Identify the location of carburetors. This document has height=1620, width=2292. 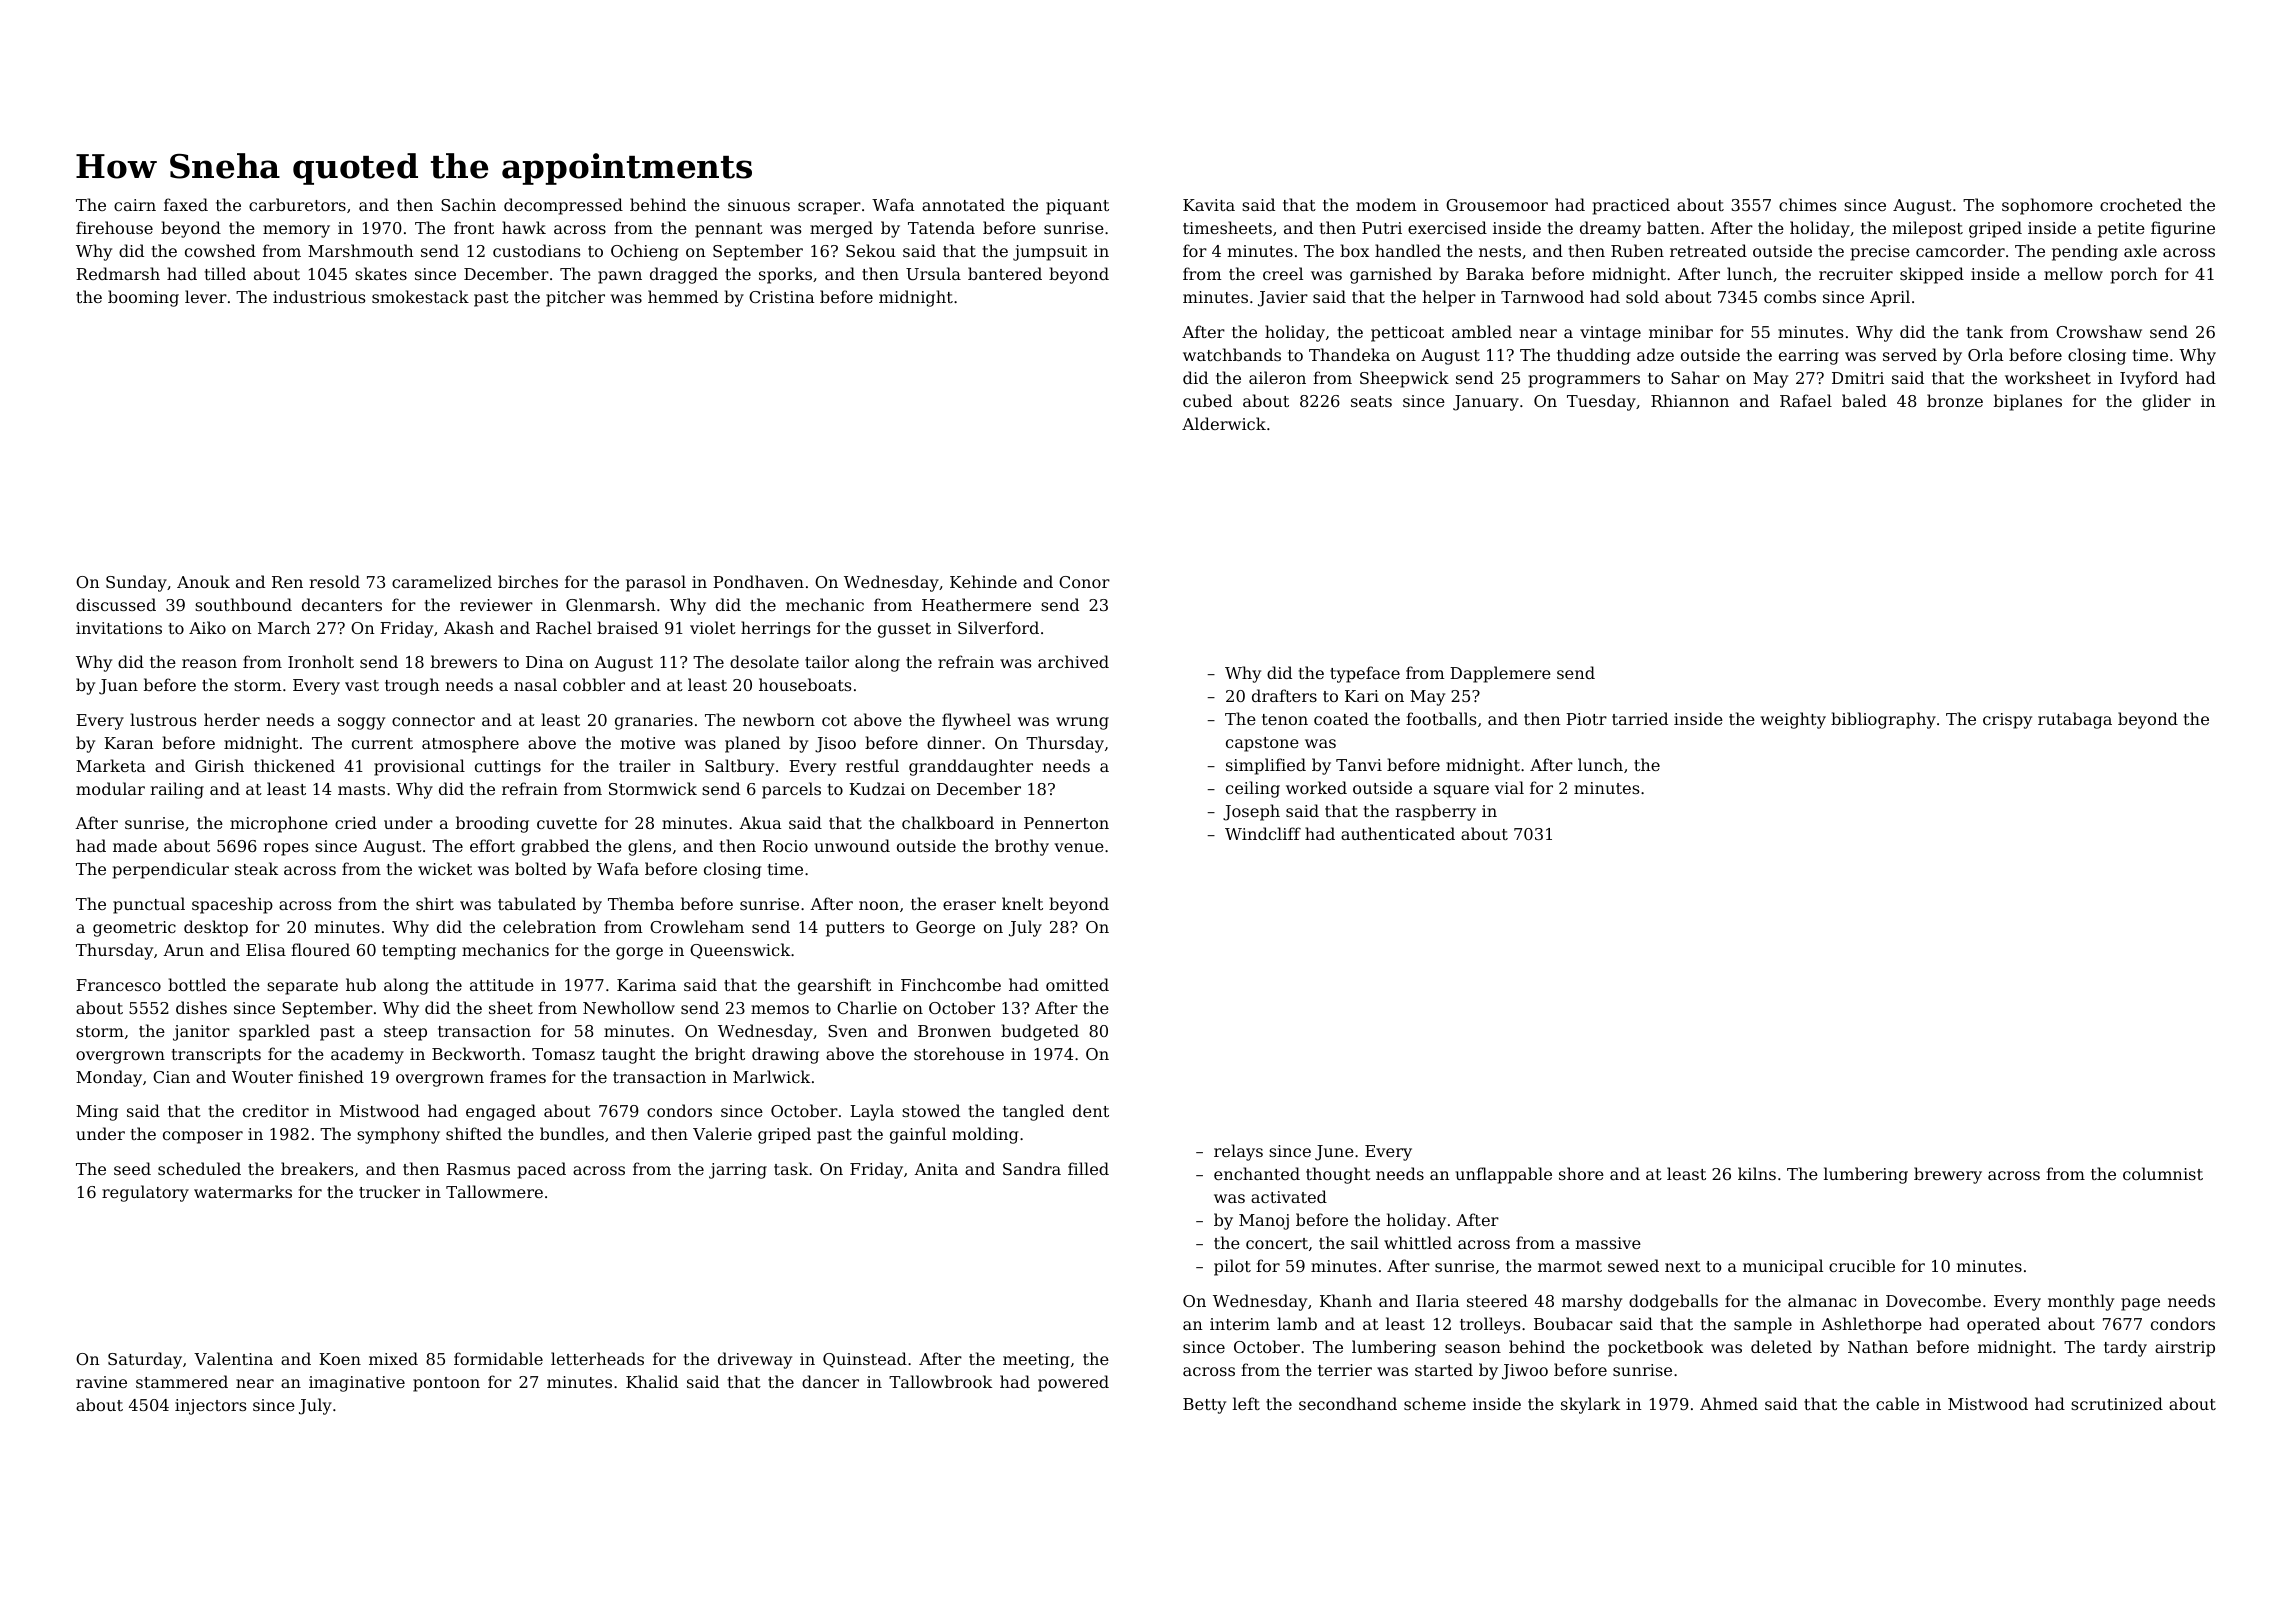
(297, 204).
